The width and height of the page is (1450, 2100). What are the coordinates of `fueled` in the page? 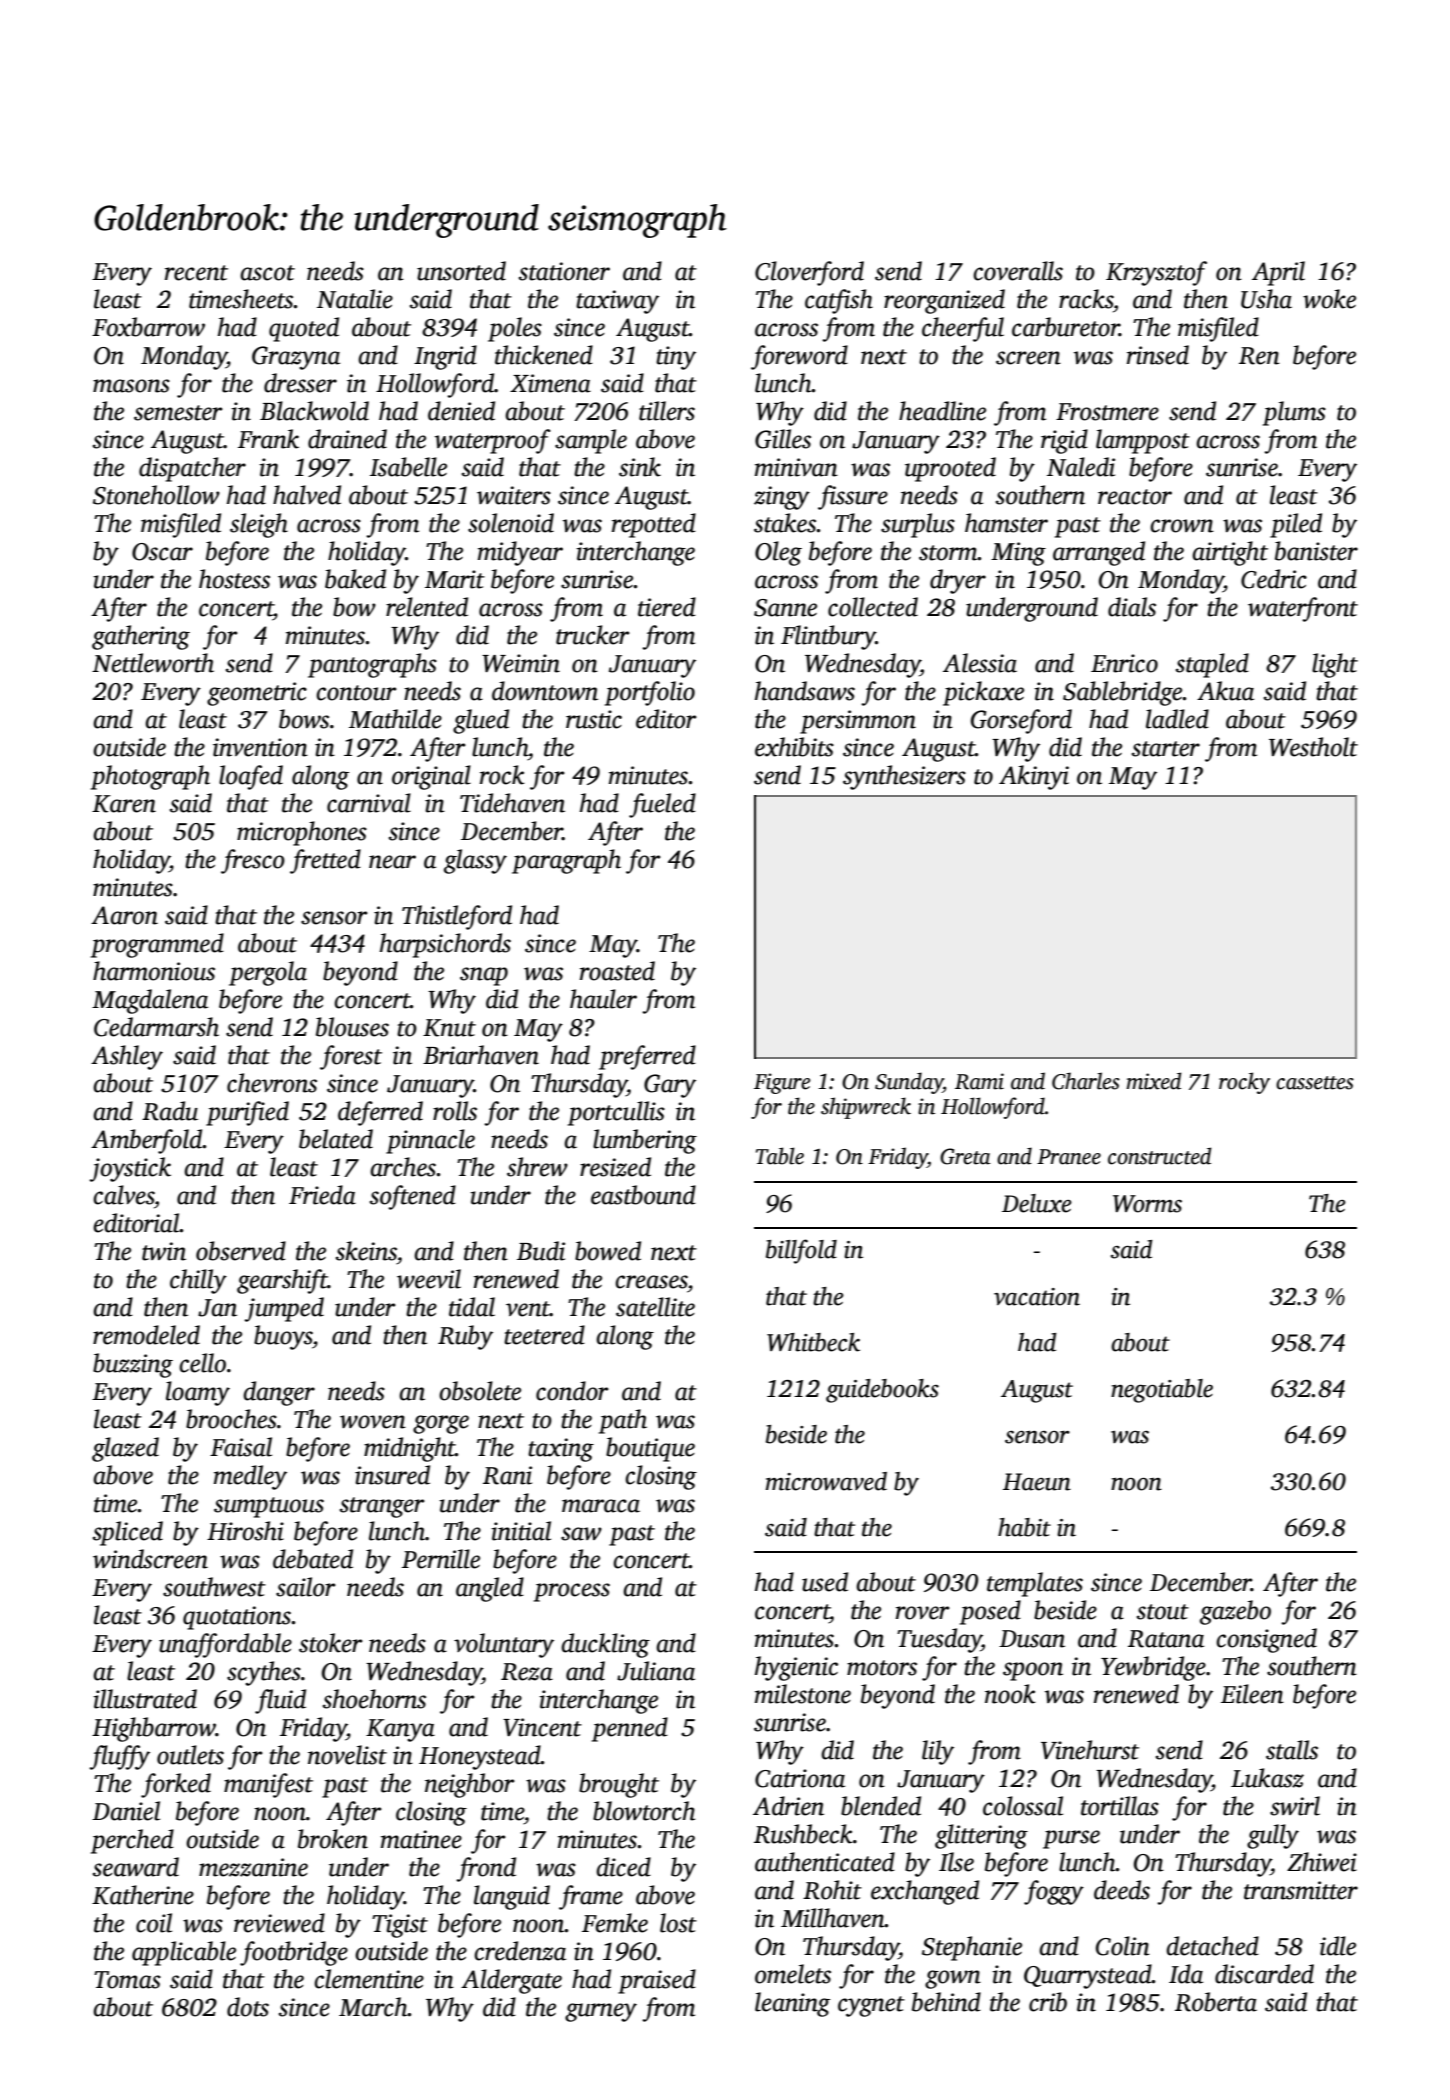 It's located at (662, 805).
